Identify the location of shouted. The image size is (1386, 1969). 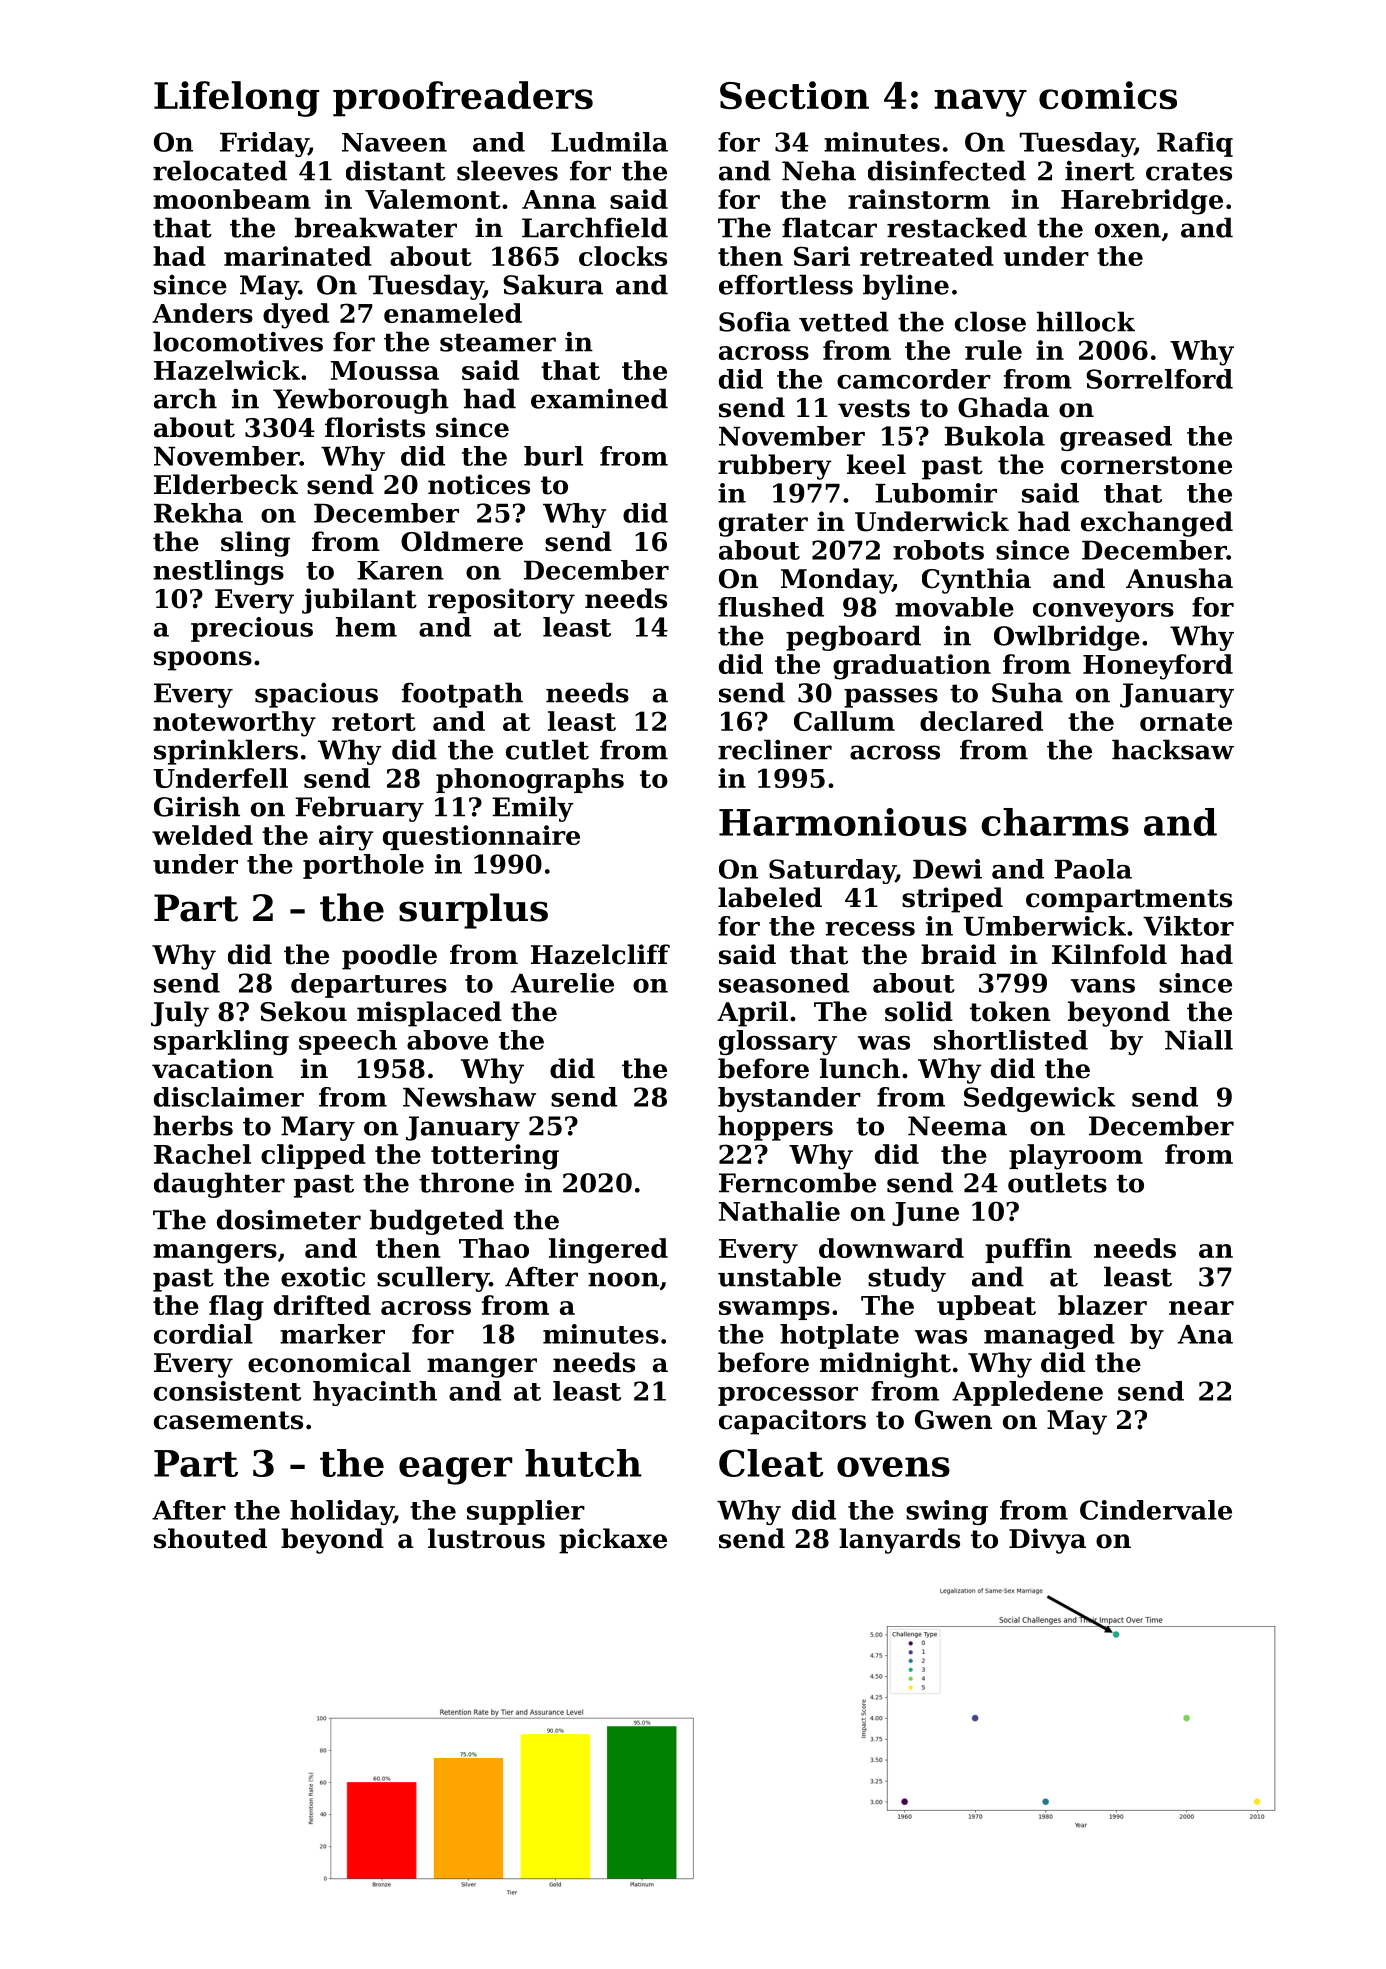
(210, 1538).
